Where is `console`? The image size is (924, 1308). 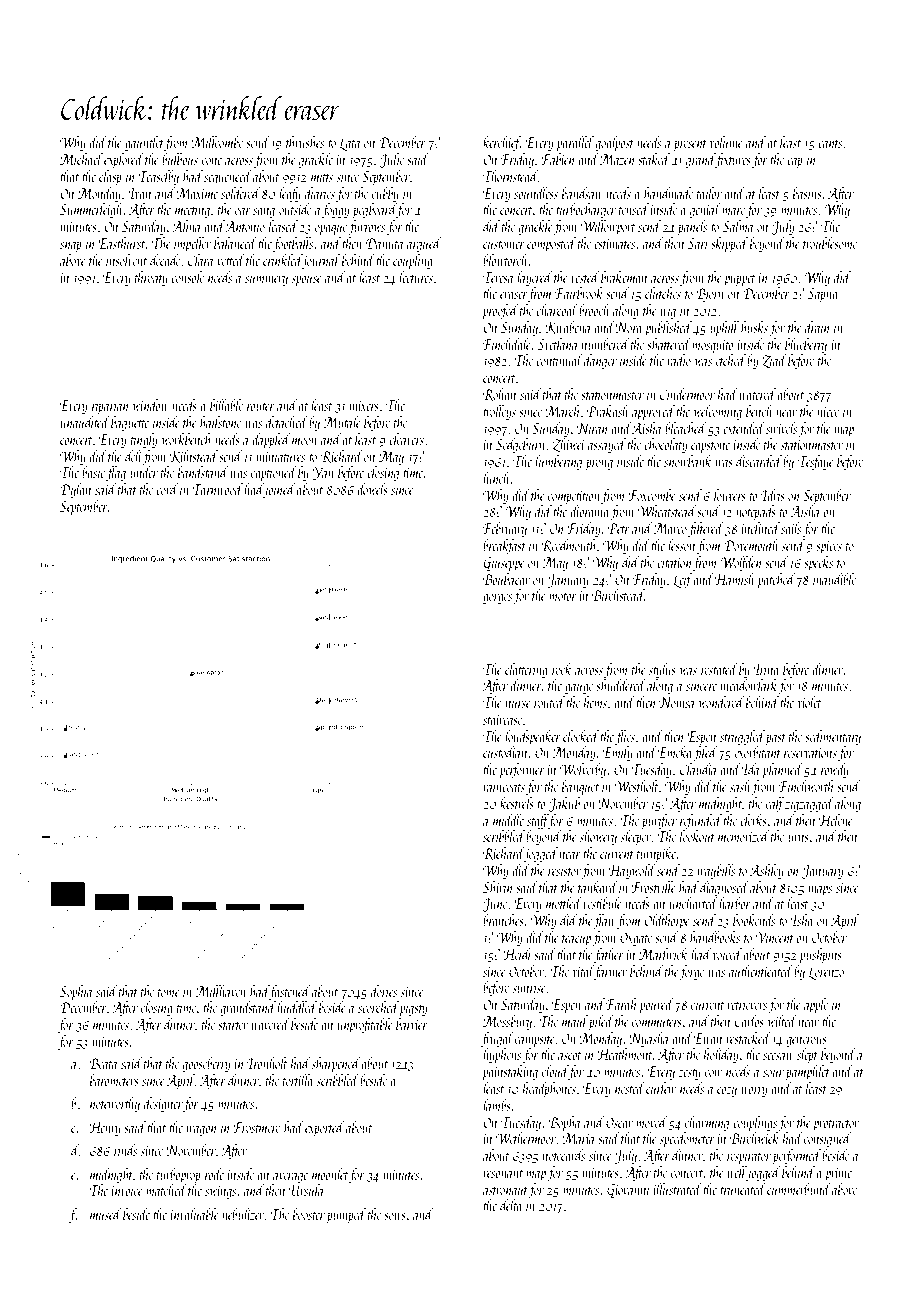
console is located at coordinates (187, 277).
